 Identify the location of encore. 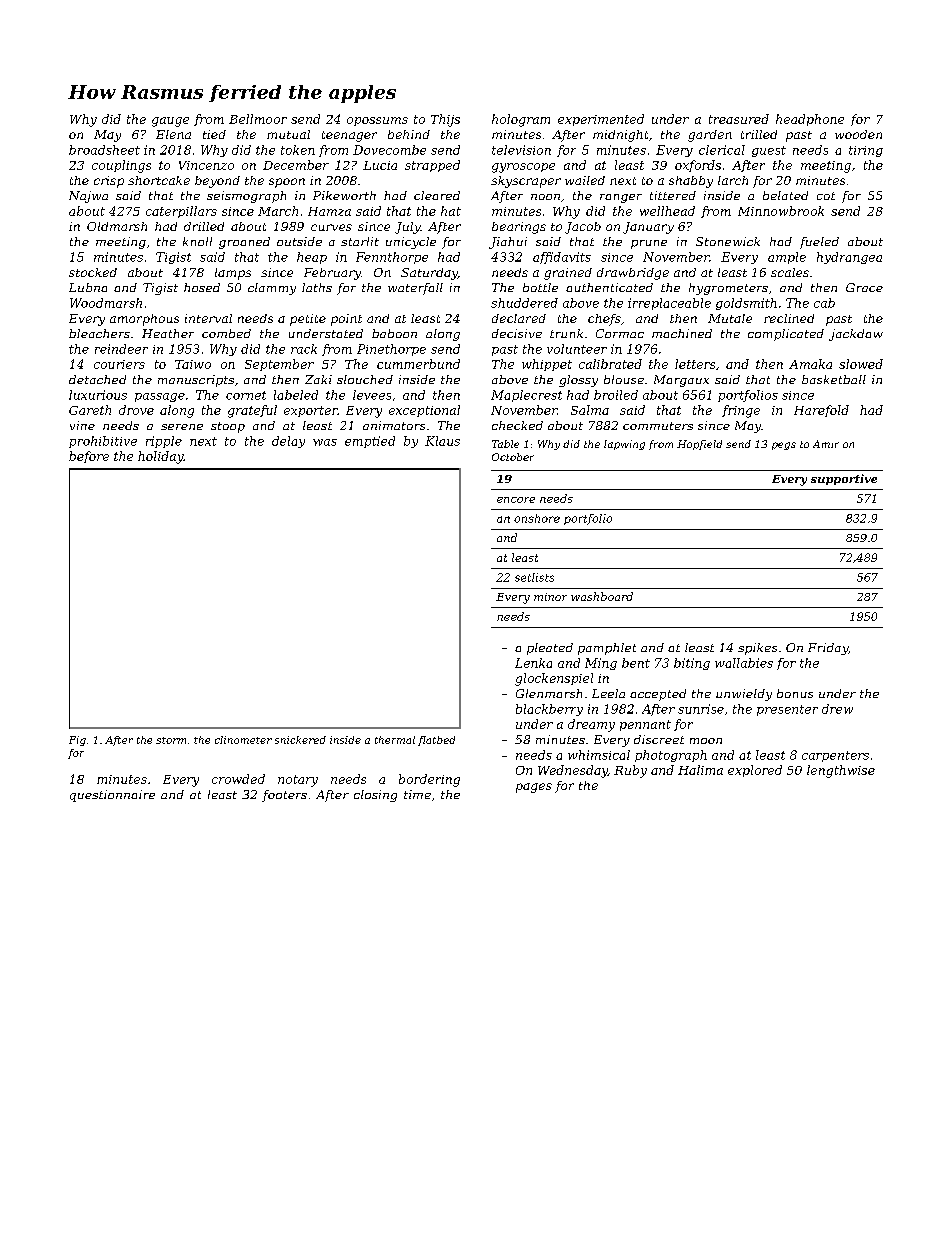
(516, 500).
